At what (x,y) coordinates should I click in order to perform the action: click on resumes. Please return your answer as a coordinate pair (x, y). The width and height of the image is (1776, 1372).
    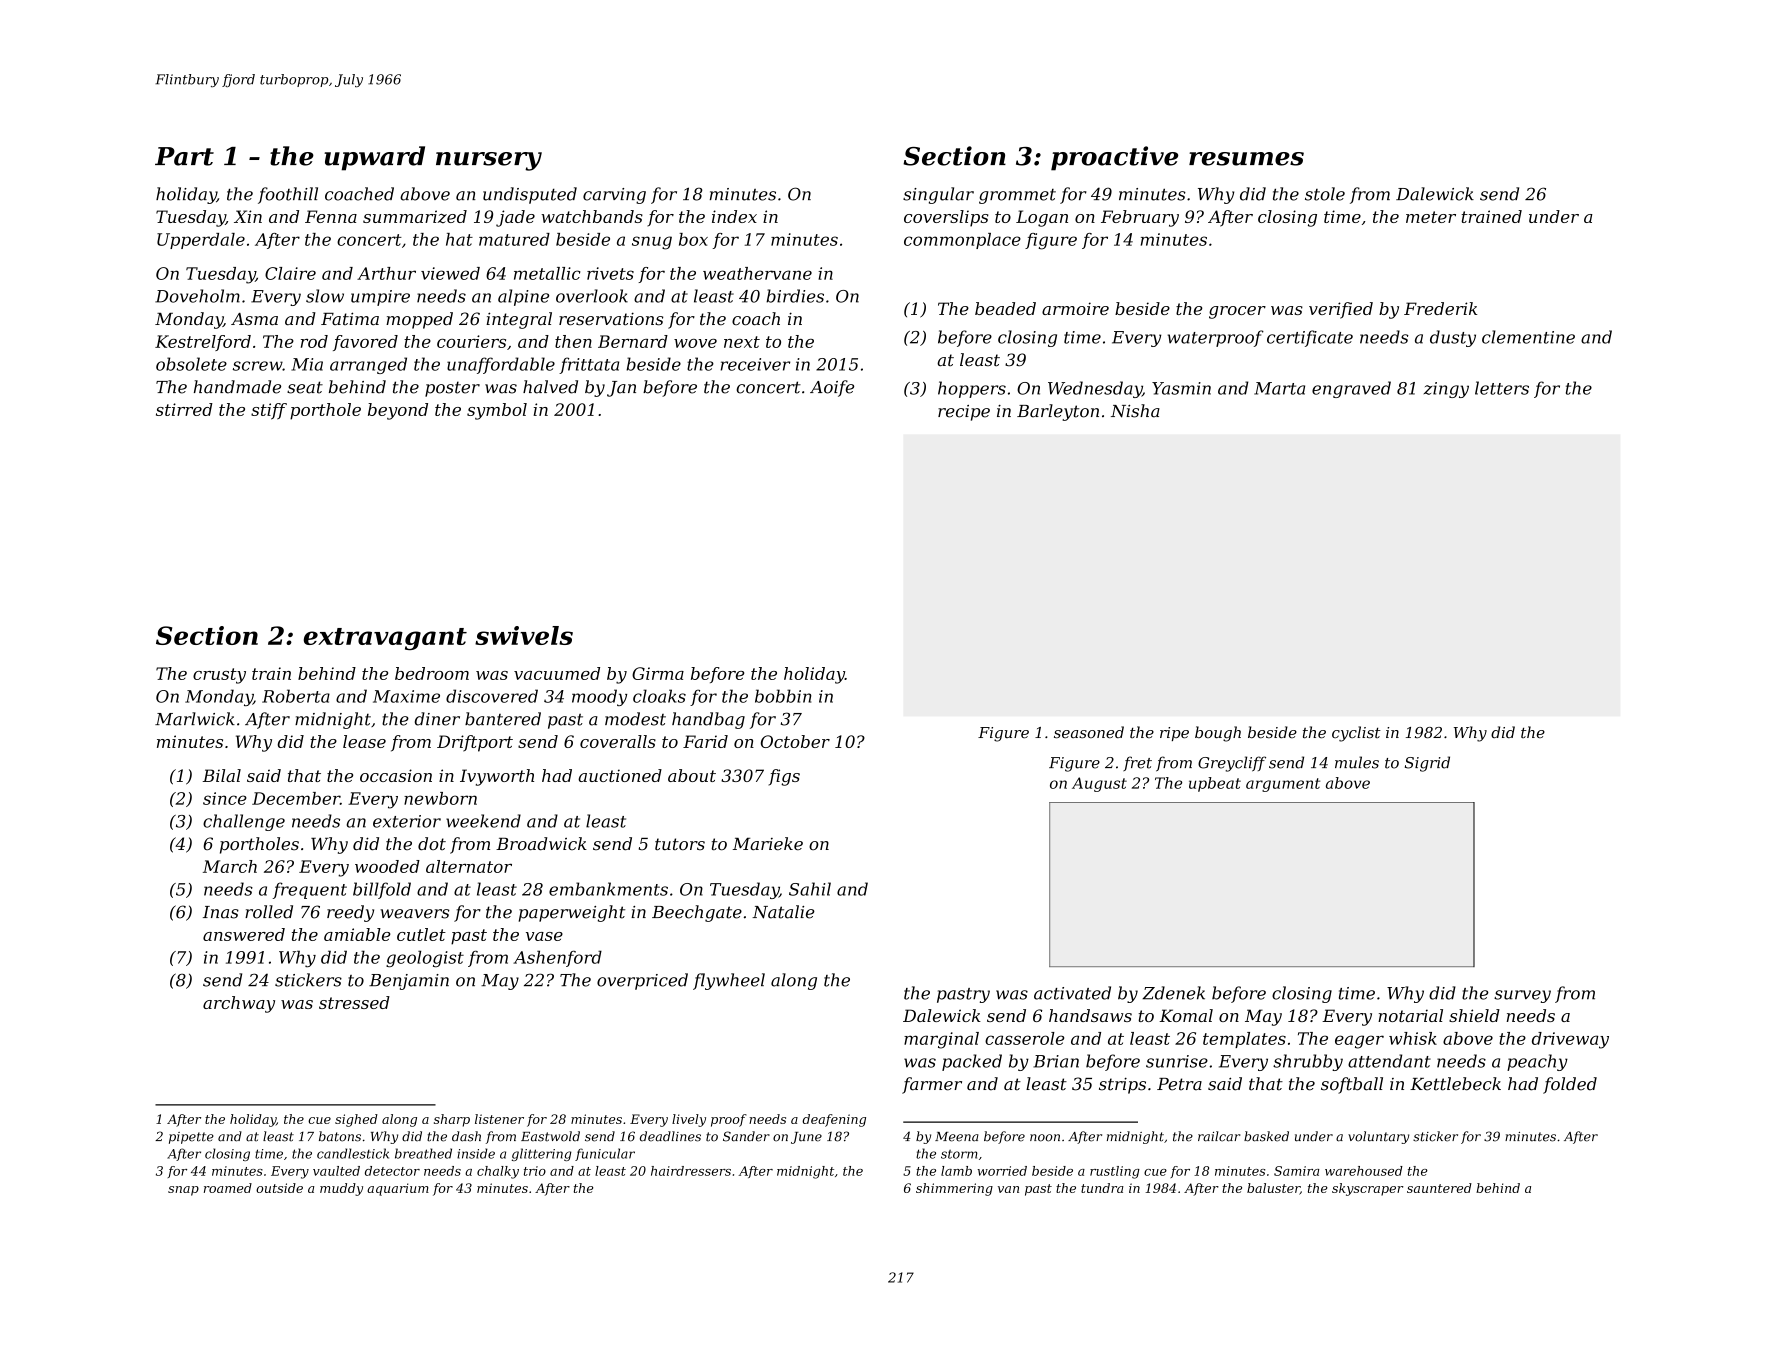
    Looking at the image, I should click on (1246, 159).
